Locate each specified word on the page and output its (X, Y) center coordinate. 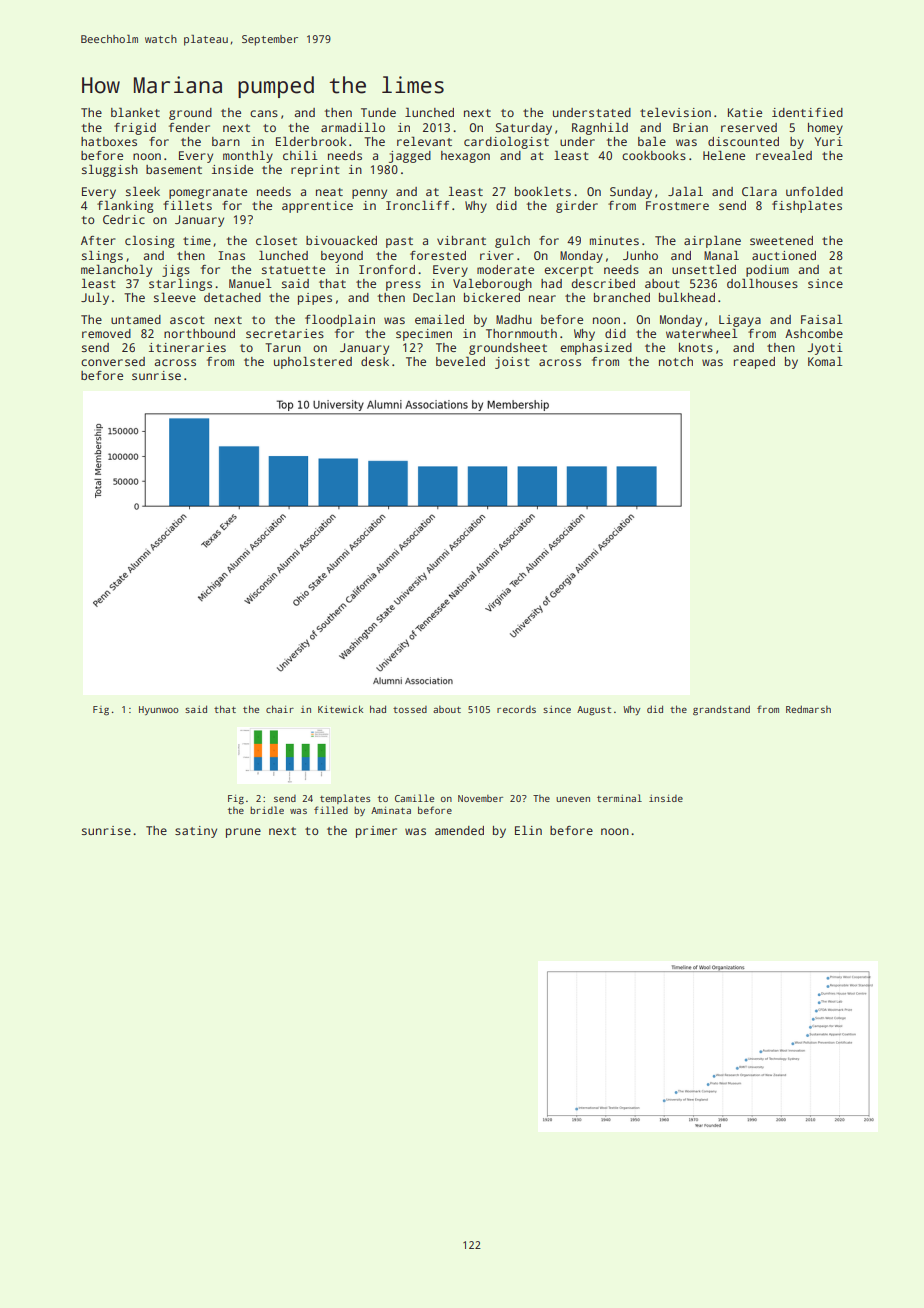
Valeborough (492, 284)
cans (264, 113)
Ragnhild (600, 128)
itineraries (187, 347)
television (675, 112)
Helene (724, 155)
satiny (196, 832)
